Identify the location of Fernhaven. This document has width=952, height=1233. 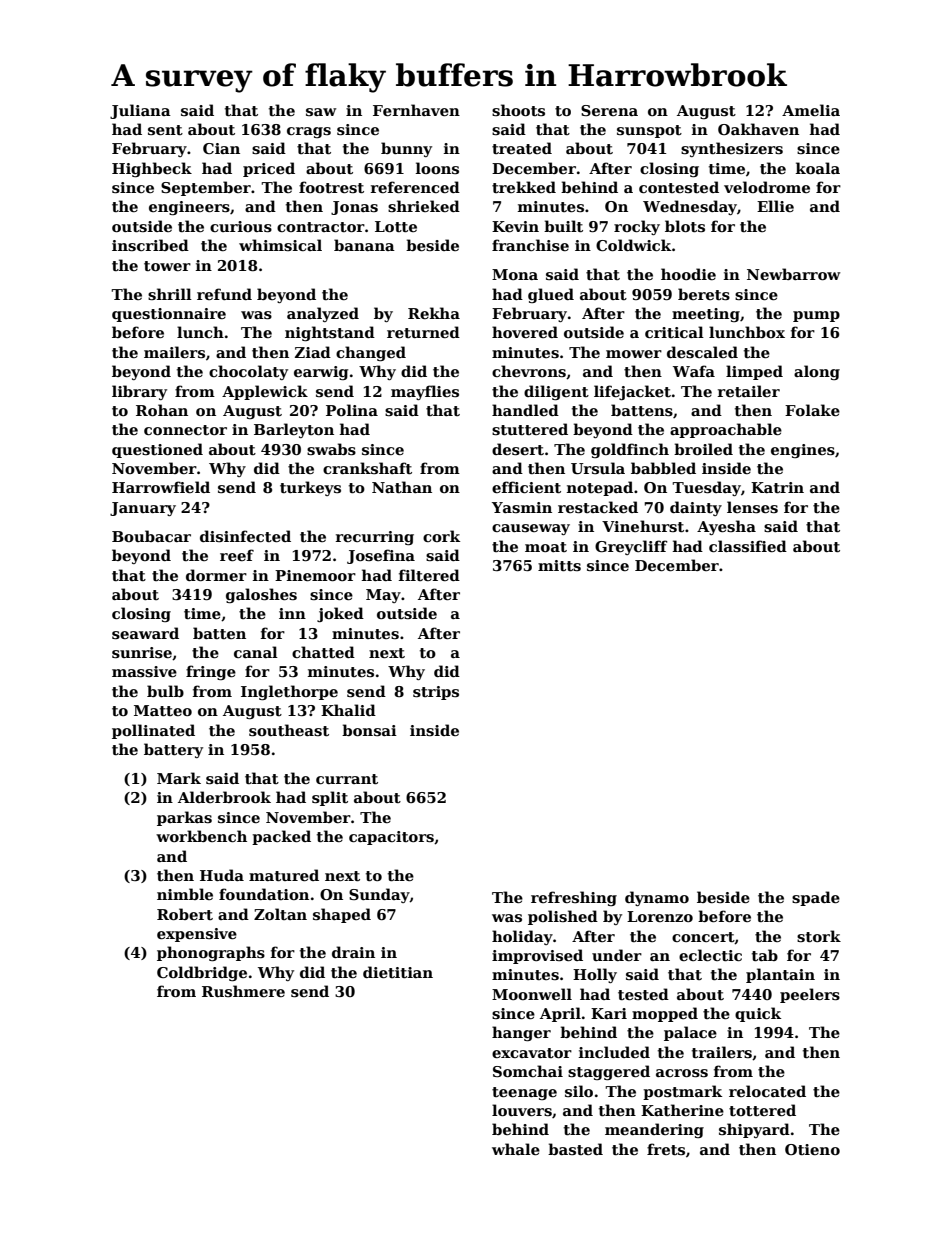
(416, 110).
